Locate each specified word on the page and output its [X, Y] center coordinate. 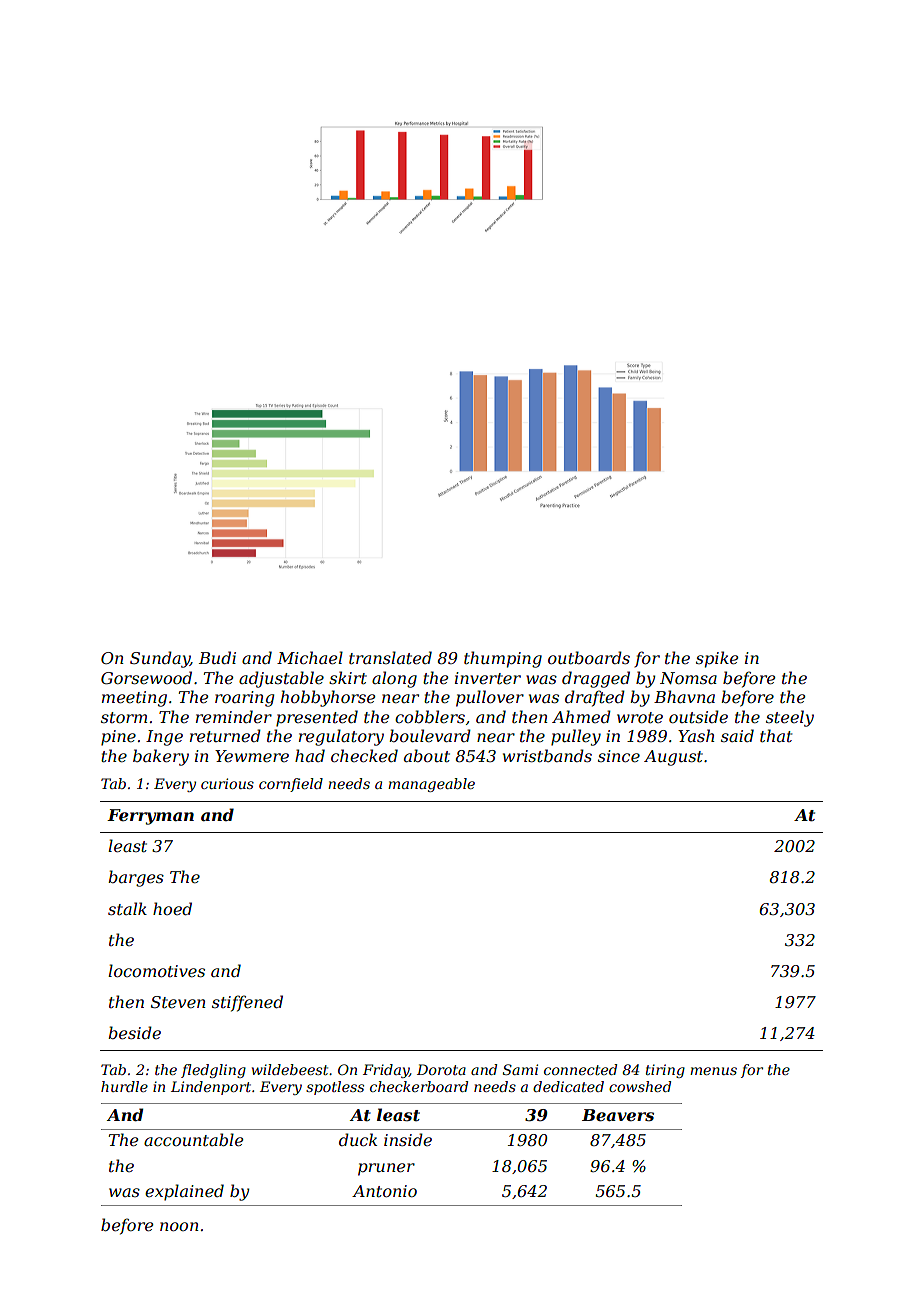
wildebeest [290, 1069]
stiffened [247, 1003]
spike [717, 659]
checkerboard [419, 1086]
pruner [386, 1169]
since [619, 756]
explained [184, 1192]
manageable [431, 785]
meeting [134, 699]
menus [713, 1071]
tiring [665, 1071]
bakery [161, 757]
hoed [172, 908]
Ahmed [581, 716]
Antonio [384, 1191]
